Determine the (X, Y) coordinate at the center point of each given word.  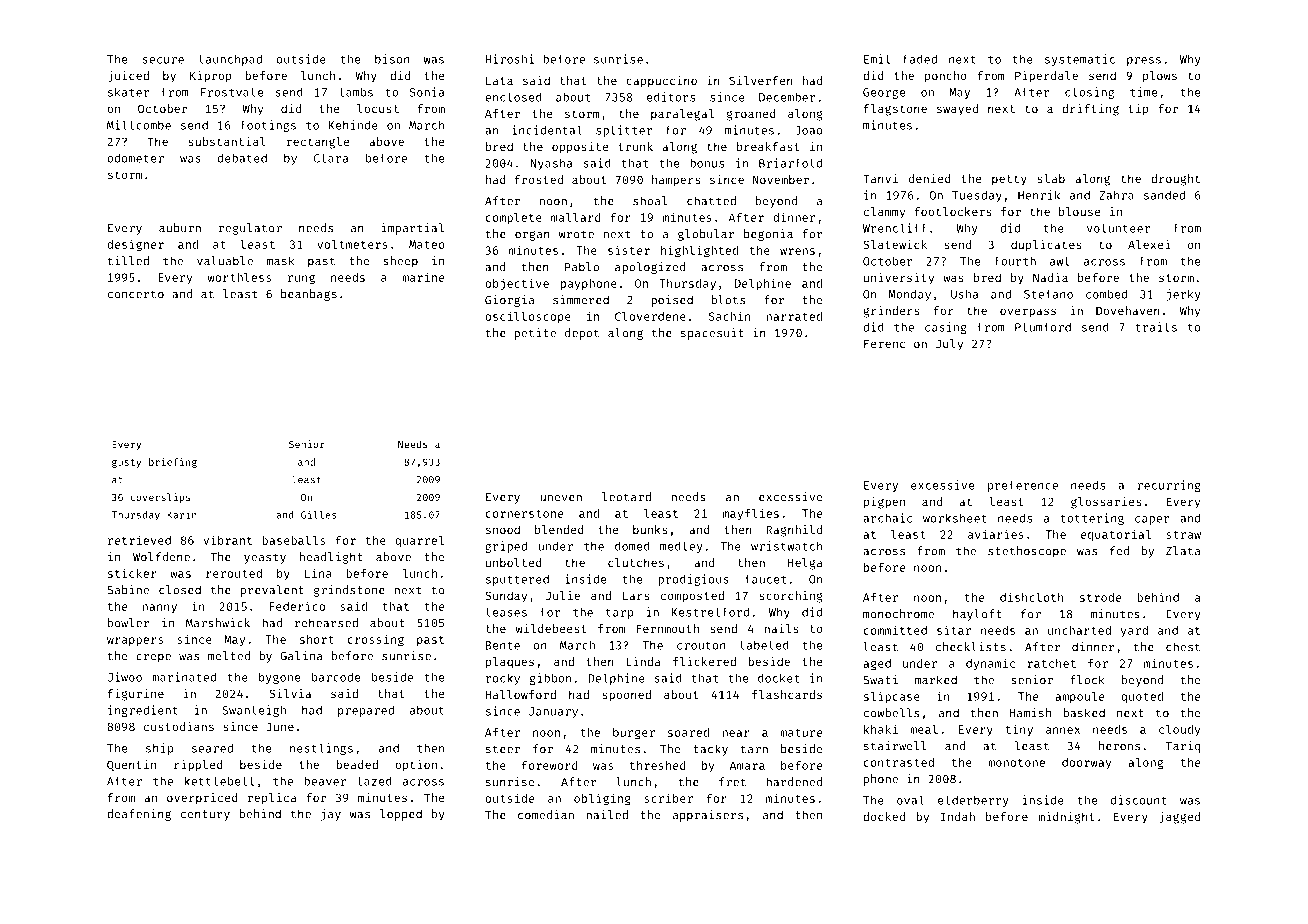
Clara (331, 158)
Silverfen (761, 80)
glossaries (1106, 503)
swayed (957, 110)
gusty (126, 463)
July (949, 345)
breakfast (768, 146)
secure (163, 60)
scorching (791, 597)
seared (212, 748)
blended (559, 529)
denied (930, 178)
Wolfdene (161, 557)
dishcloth (1032, 597)
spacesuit (712, 334)
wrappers (135, 641)
